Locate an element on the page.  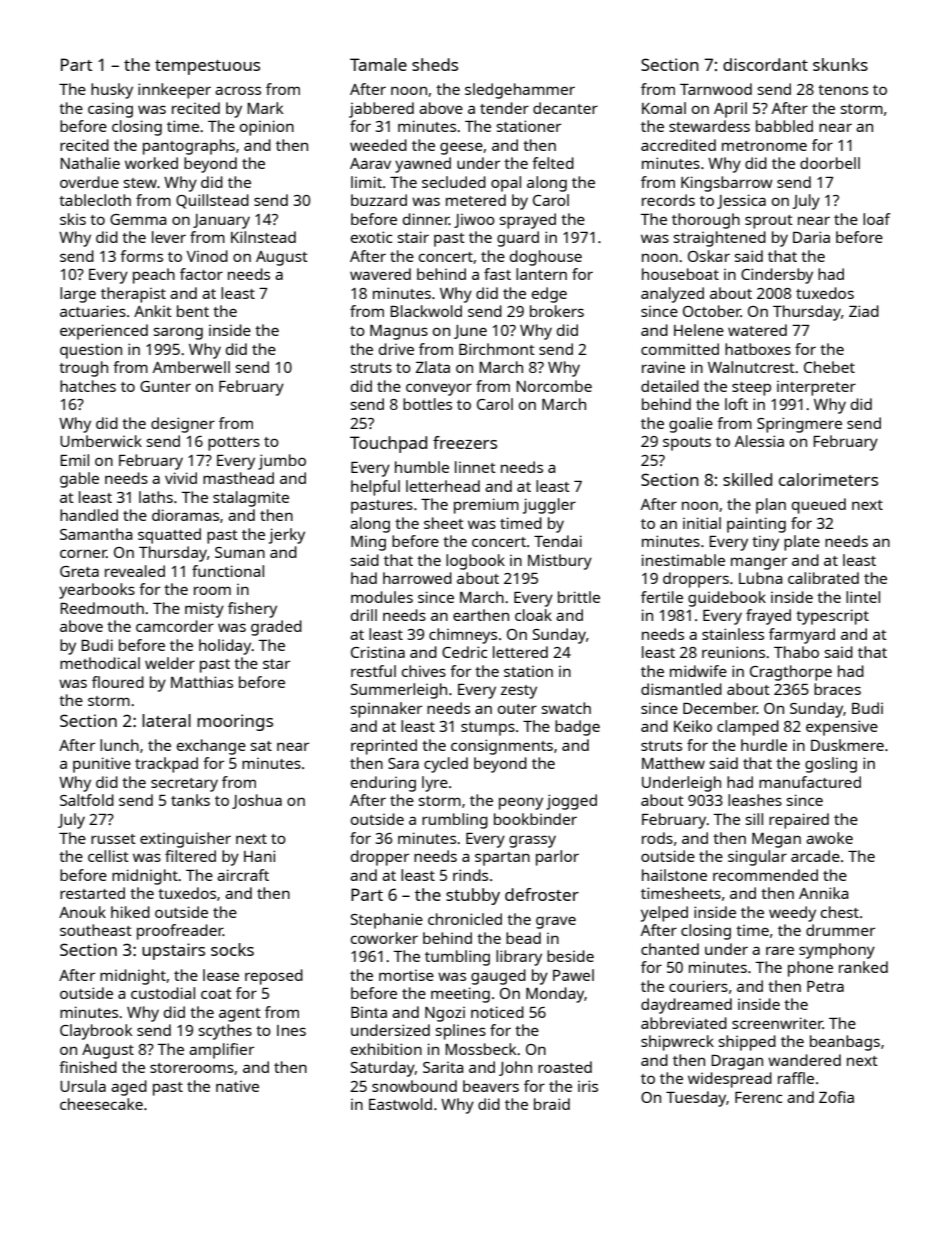
Nathalie is located at coordinates (90, 163).
